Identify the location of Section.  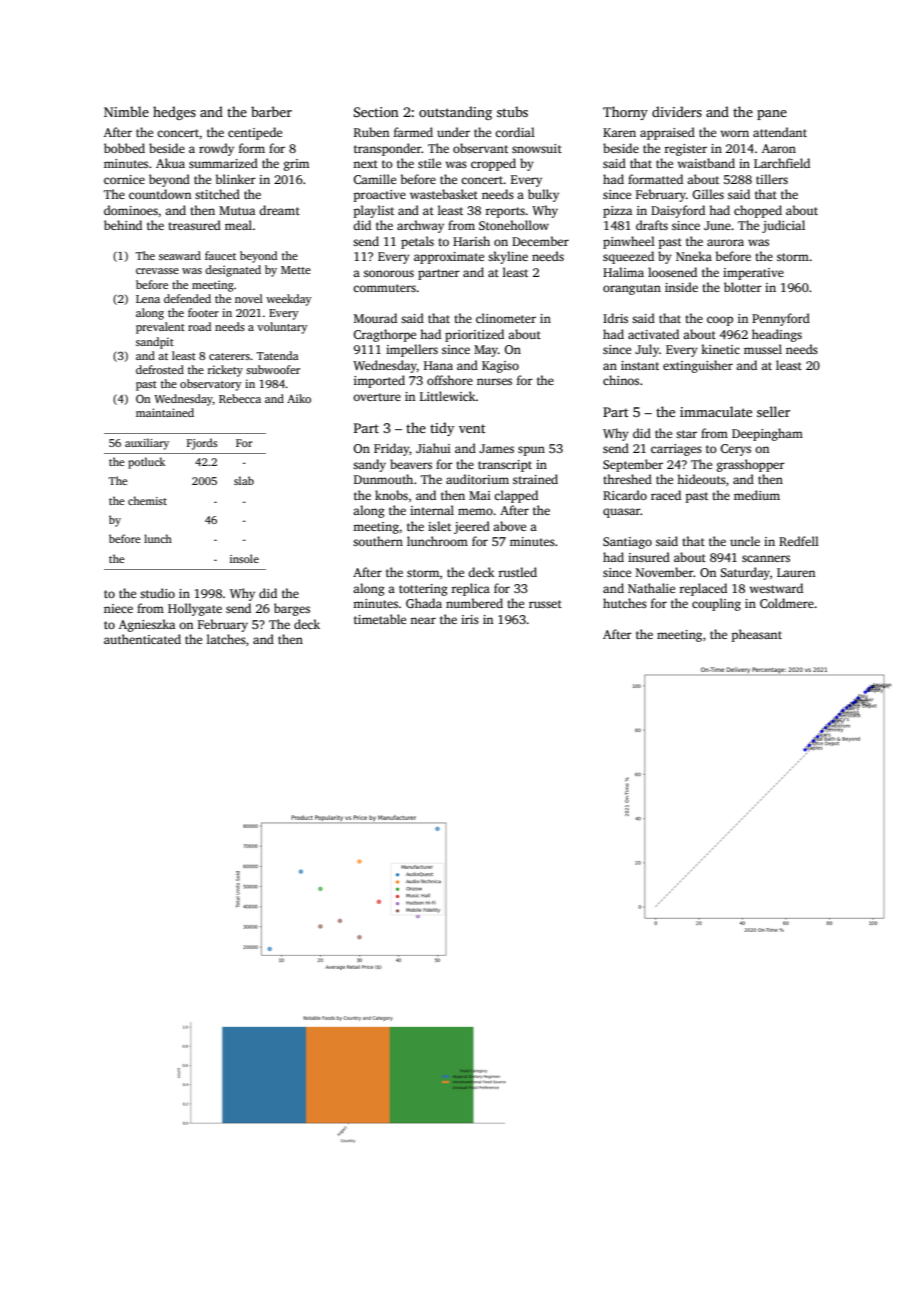
(376, 112).
